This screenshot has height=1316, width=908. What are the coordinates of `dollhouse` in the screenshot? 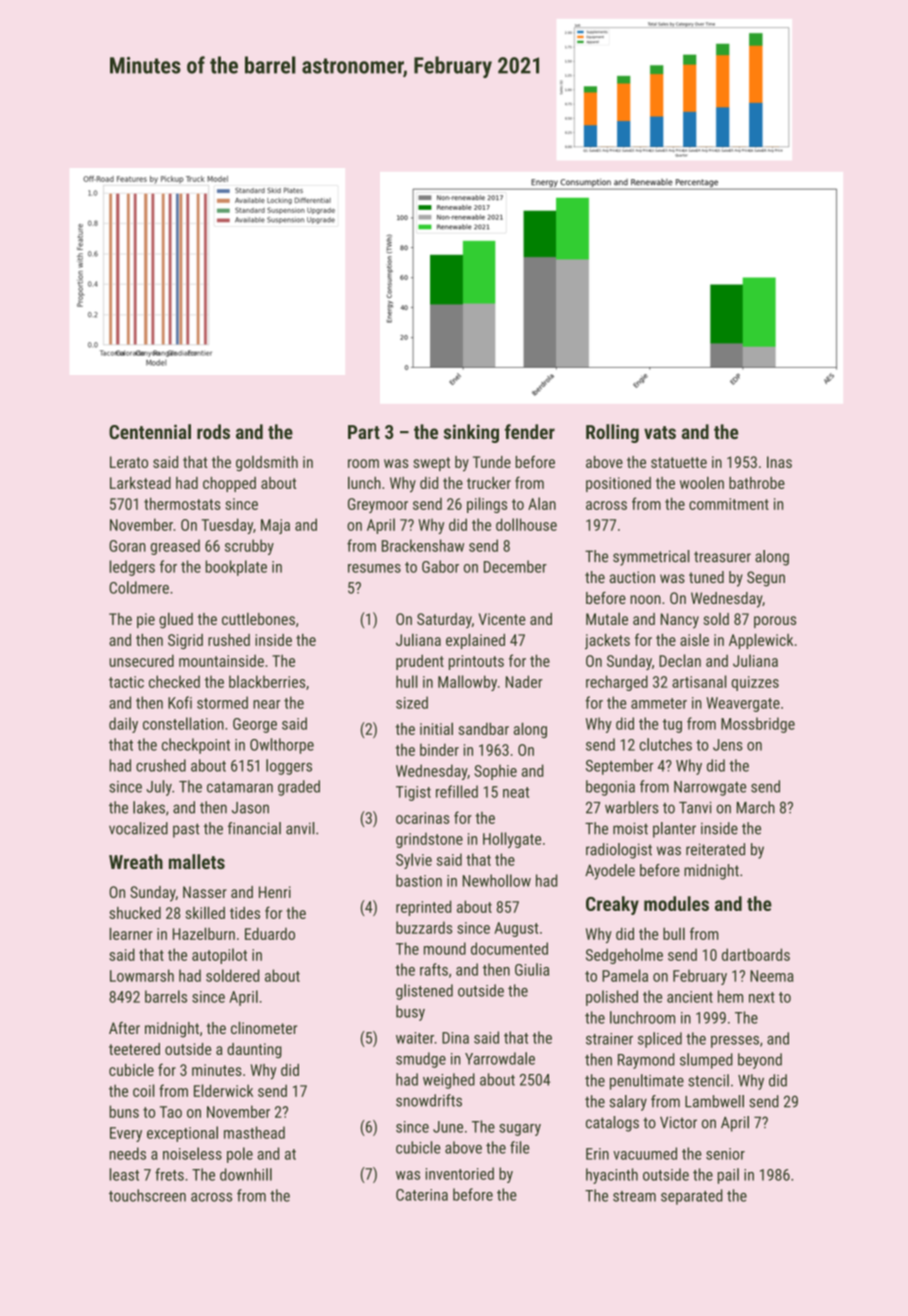 It's located at (526, 524).
